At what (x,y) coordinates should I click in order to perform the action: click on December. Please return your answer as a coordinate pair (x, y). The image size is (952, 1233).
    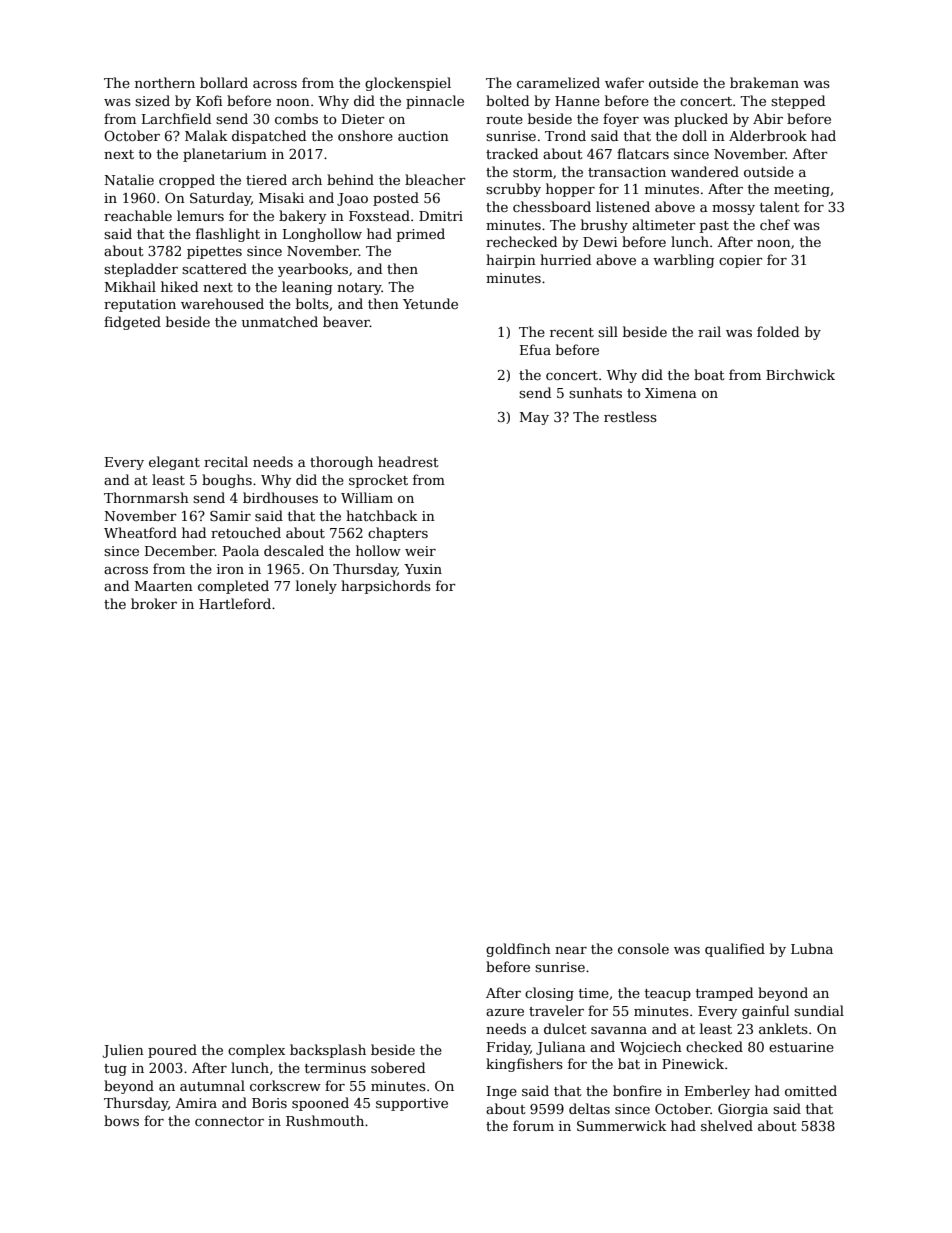
    Looking at the image, I should click on (180, 550).
